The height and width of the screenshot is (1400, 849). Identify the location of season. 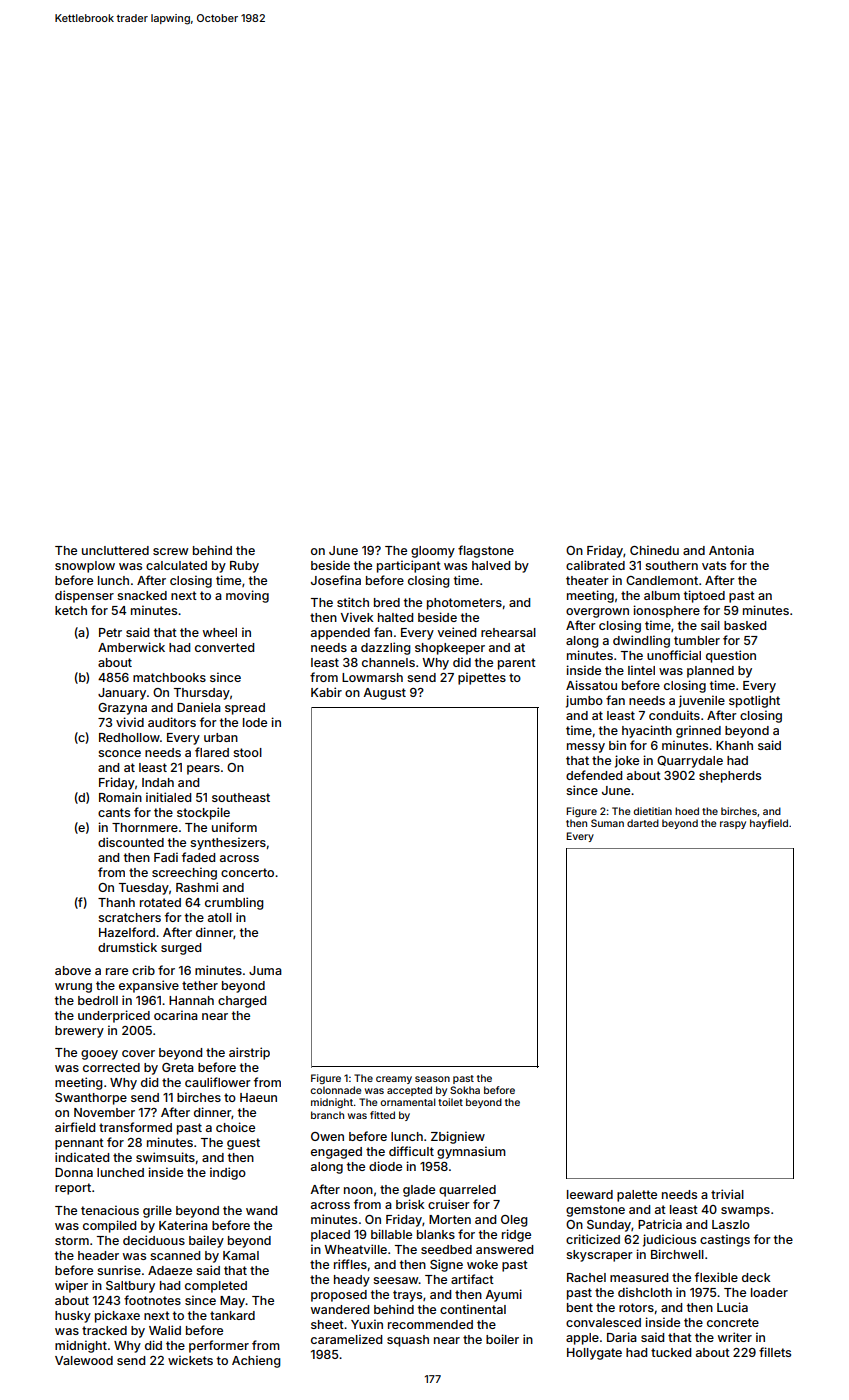
(432, 1079).
